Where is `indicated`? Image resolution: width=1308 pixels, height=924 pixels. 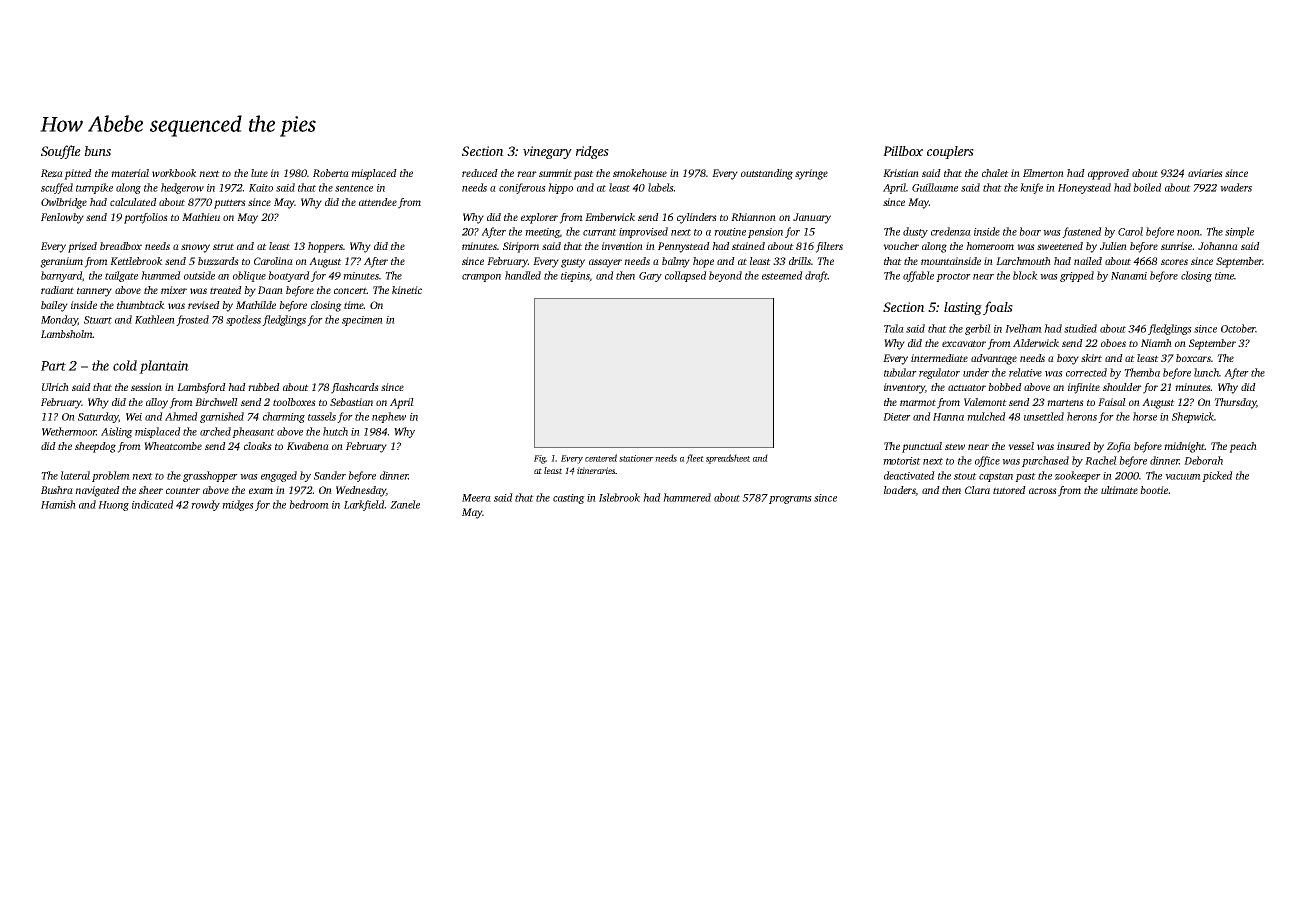
indicated is located at coordinates (153, 504).
